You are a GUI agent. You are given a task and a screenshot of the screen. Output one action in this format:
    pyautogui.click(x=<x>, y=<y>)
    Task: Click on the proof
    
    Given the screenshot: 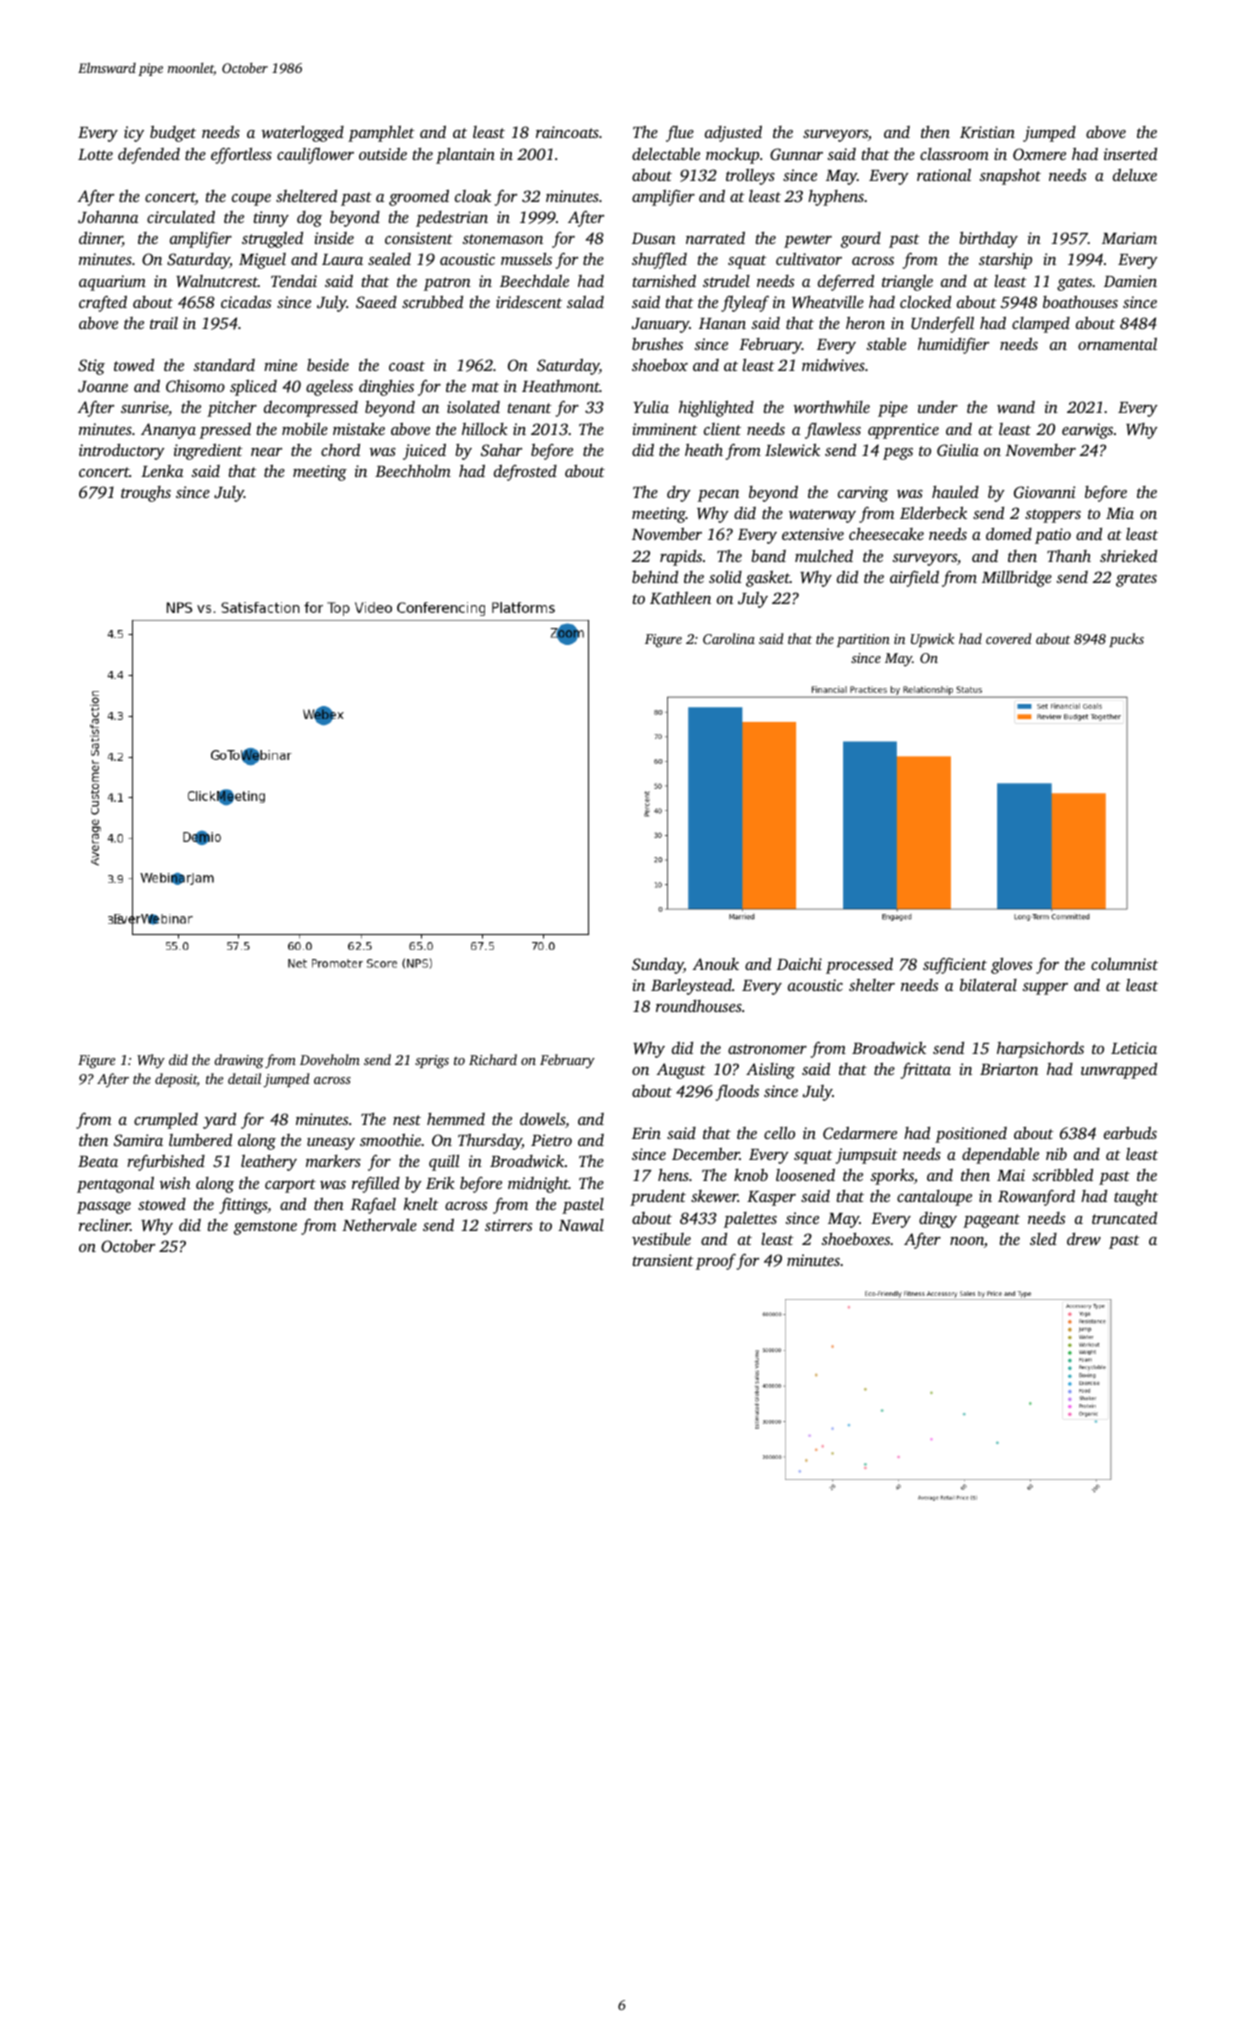 What is the action you would take?
    pyautogui.click(x=716, y=1262)
